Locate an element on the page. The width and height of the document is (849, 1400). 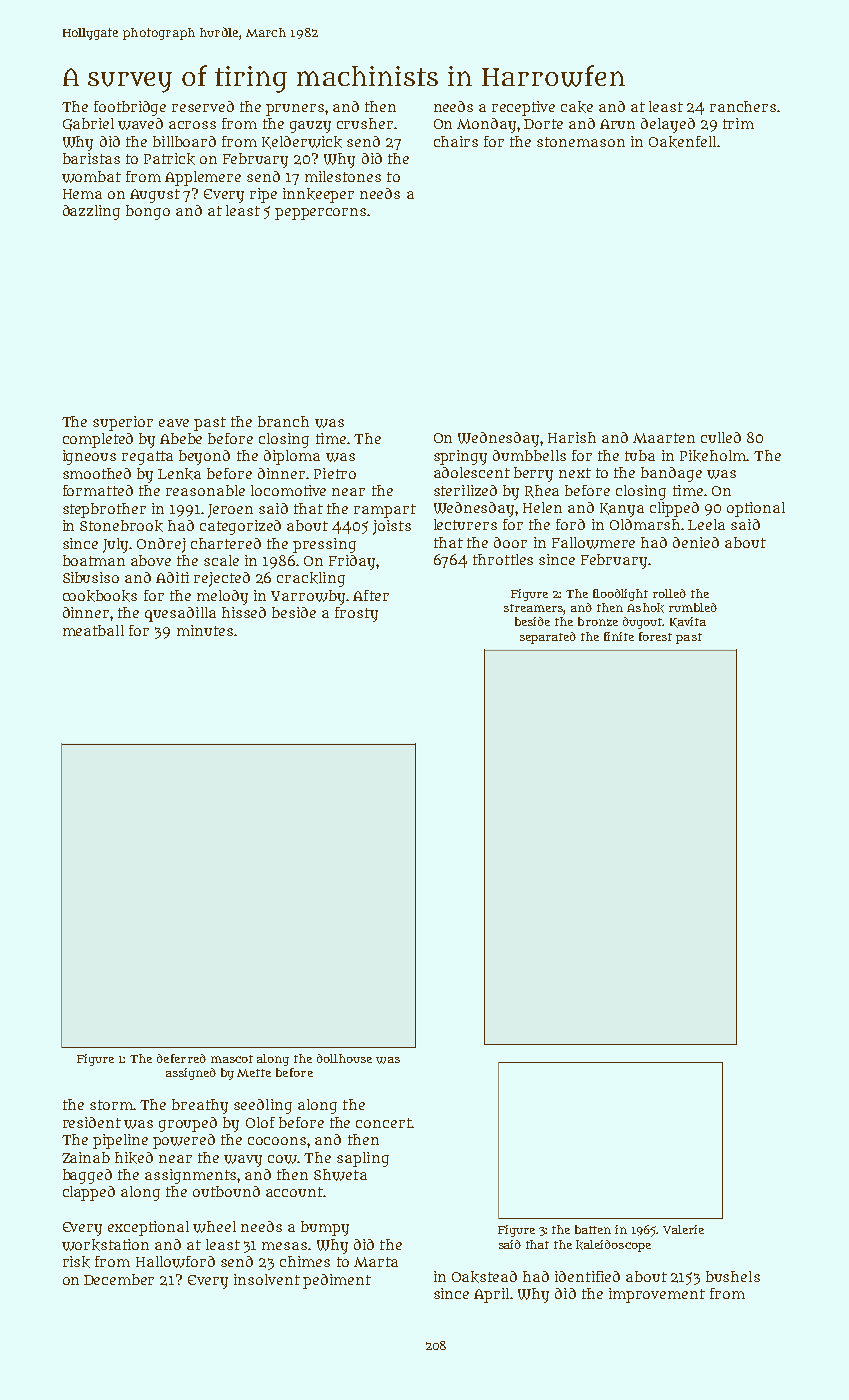
reserved is located at coordinates (203, 106).
